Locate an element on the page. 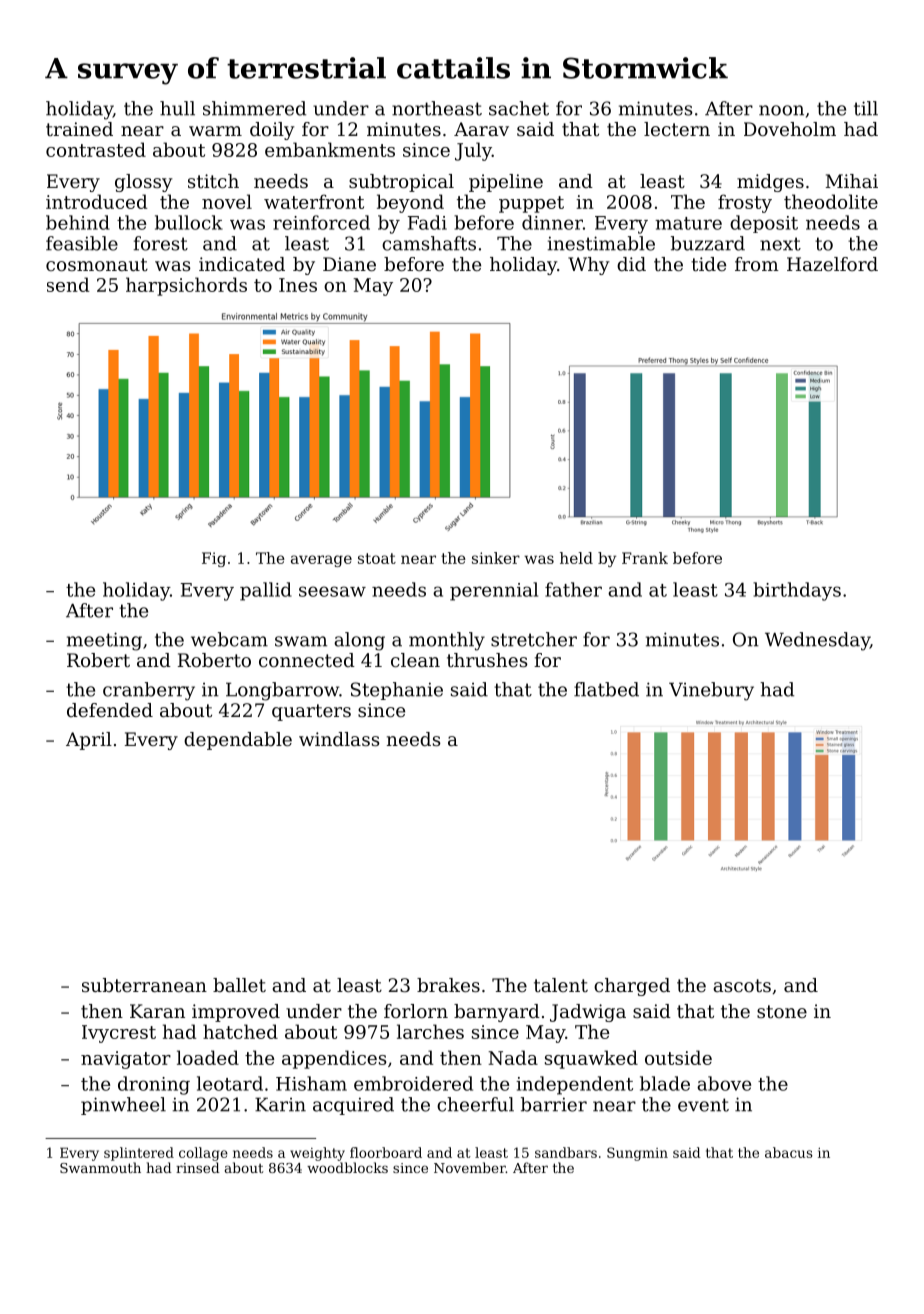 This page has height=1314, width=924. subtropical is located at coordinates (401, 183).
